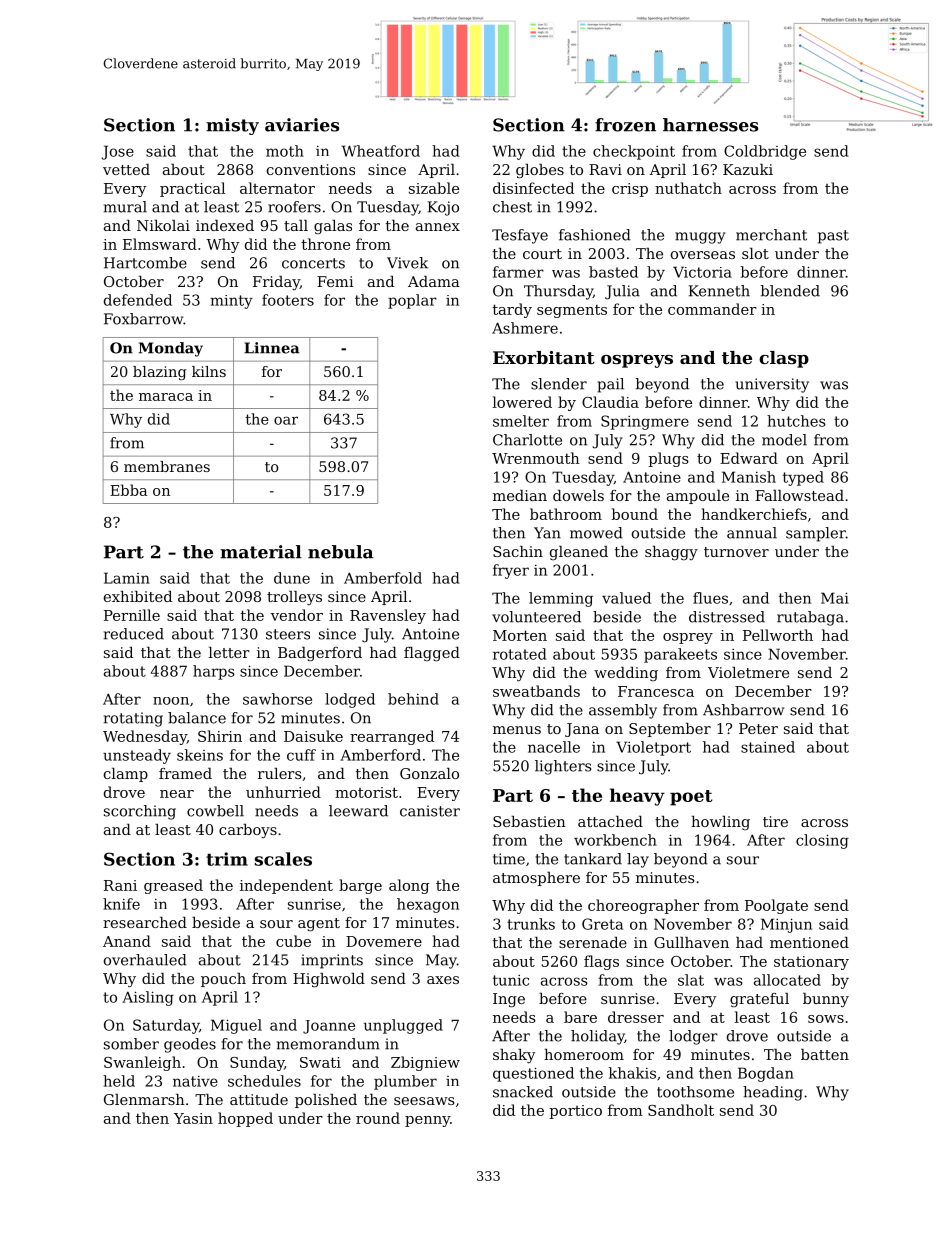 This page has width=952, height=1233. I want to click on Claudia, so click(610, 402).
